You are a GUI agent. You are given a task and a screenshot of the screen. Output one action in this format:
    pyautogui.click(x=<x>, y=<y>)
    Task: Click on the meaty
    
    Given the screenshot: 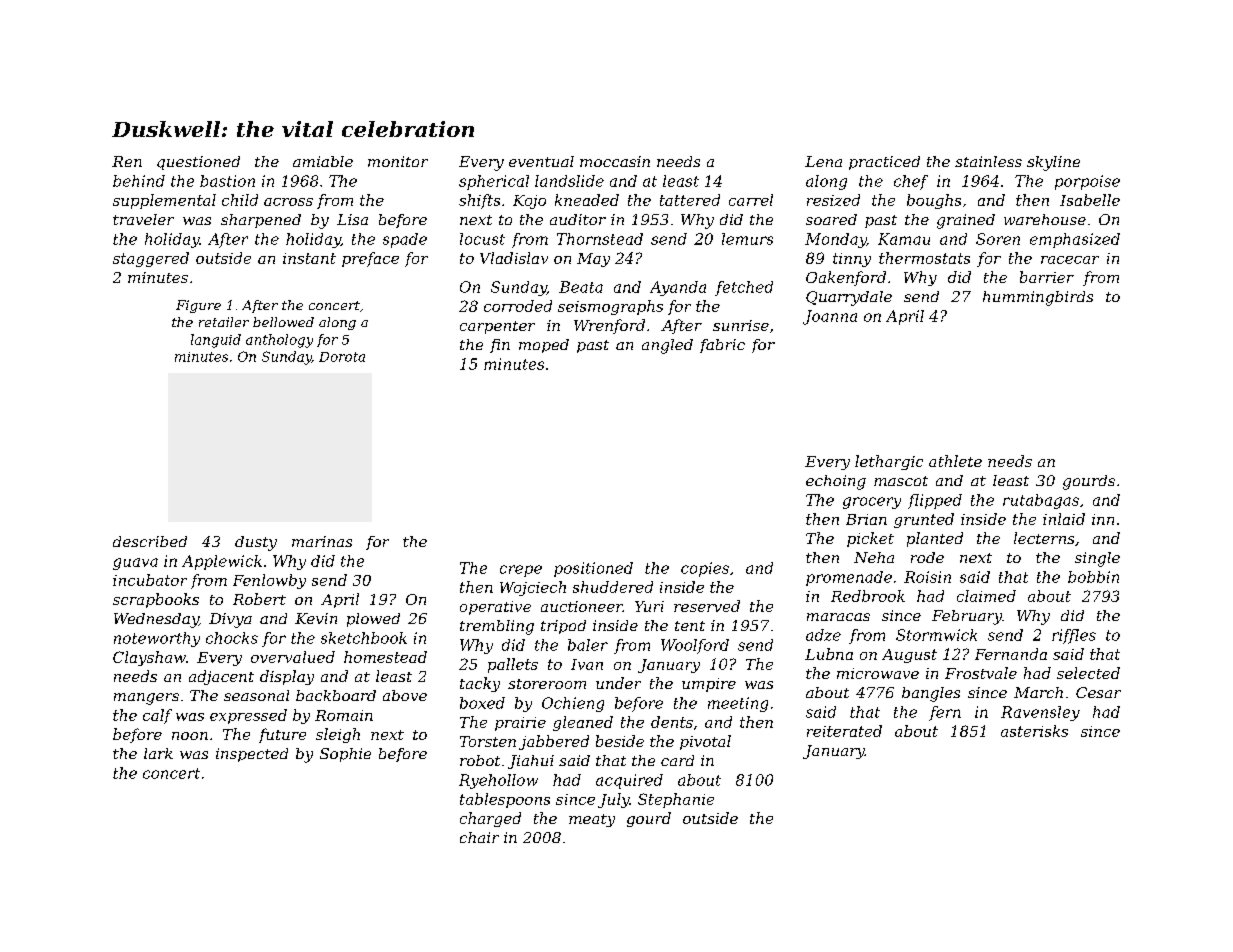 What is the action you would take?
    pyautogui.click(x=592, y=820)
